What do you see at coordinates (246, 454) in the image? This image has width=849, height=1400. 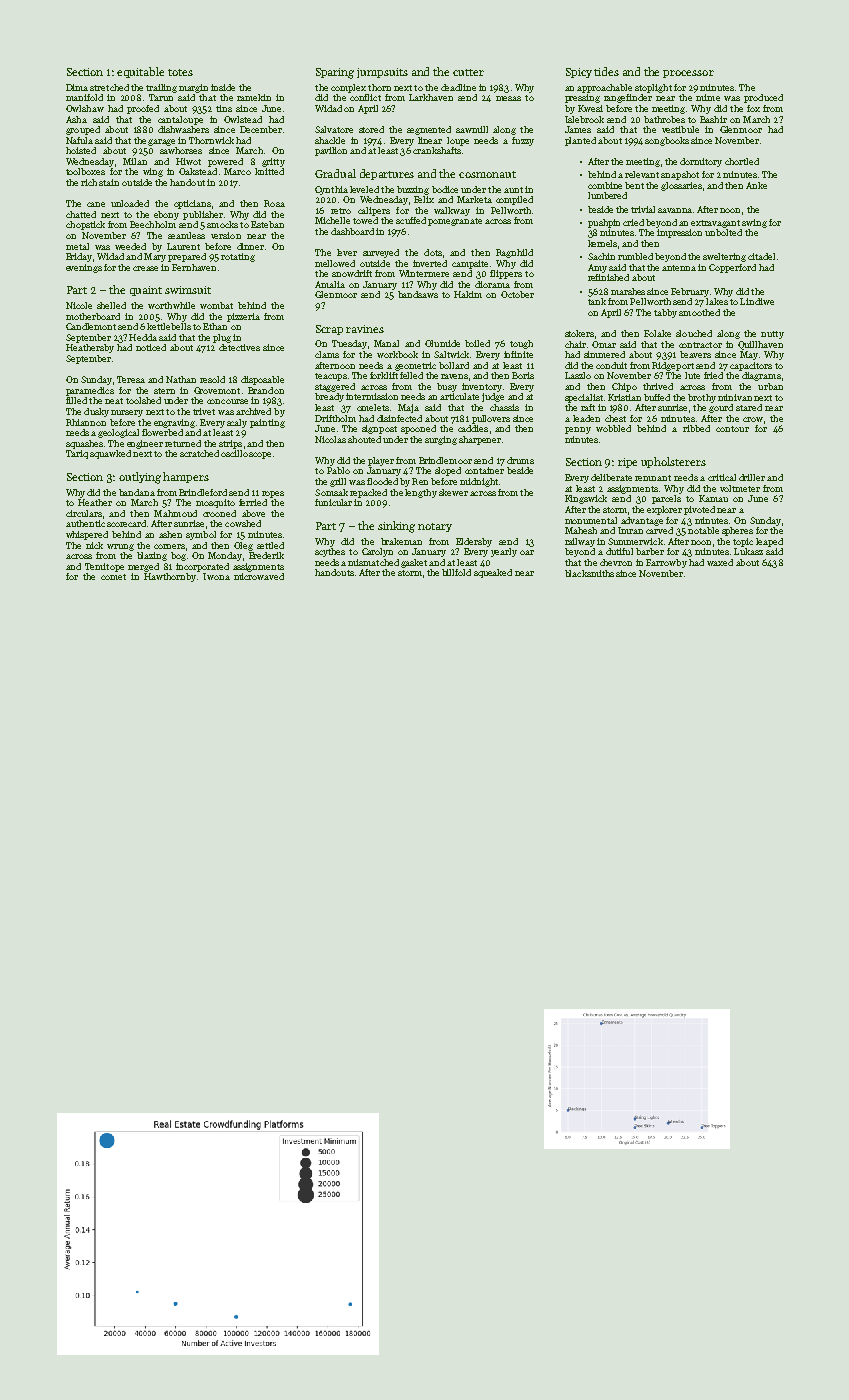 I see `oscilloscope` at bounding box center [246, 454].
